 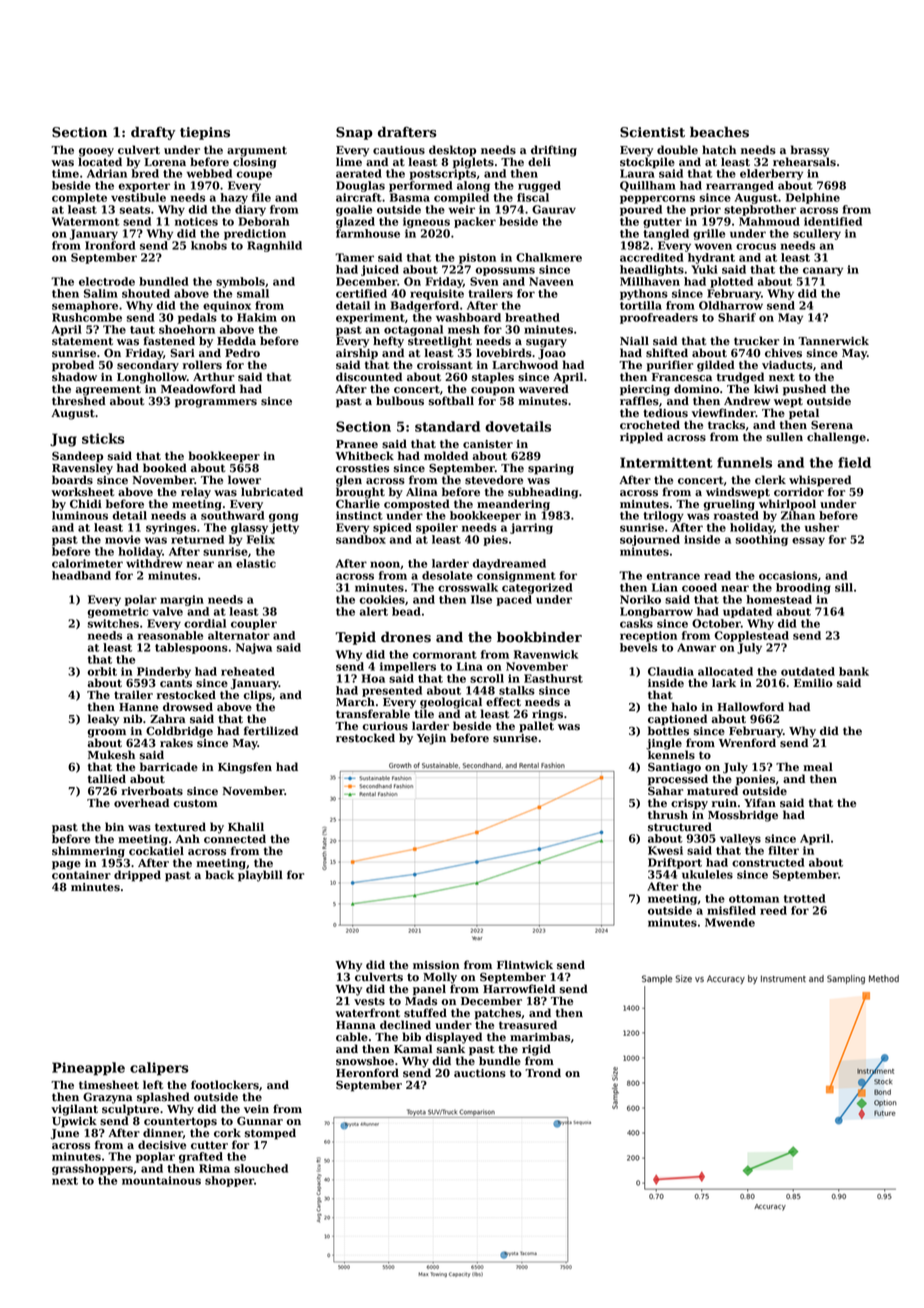 I want to click on drifting, so click(x=554, y=151).
